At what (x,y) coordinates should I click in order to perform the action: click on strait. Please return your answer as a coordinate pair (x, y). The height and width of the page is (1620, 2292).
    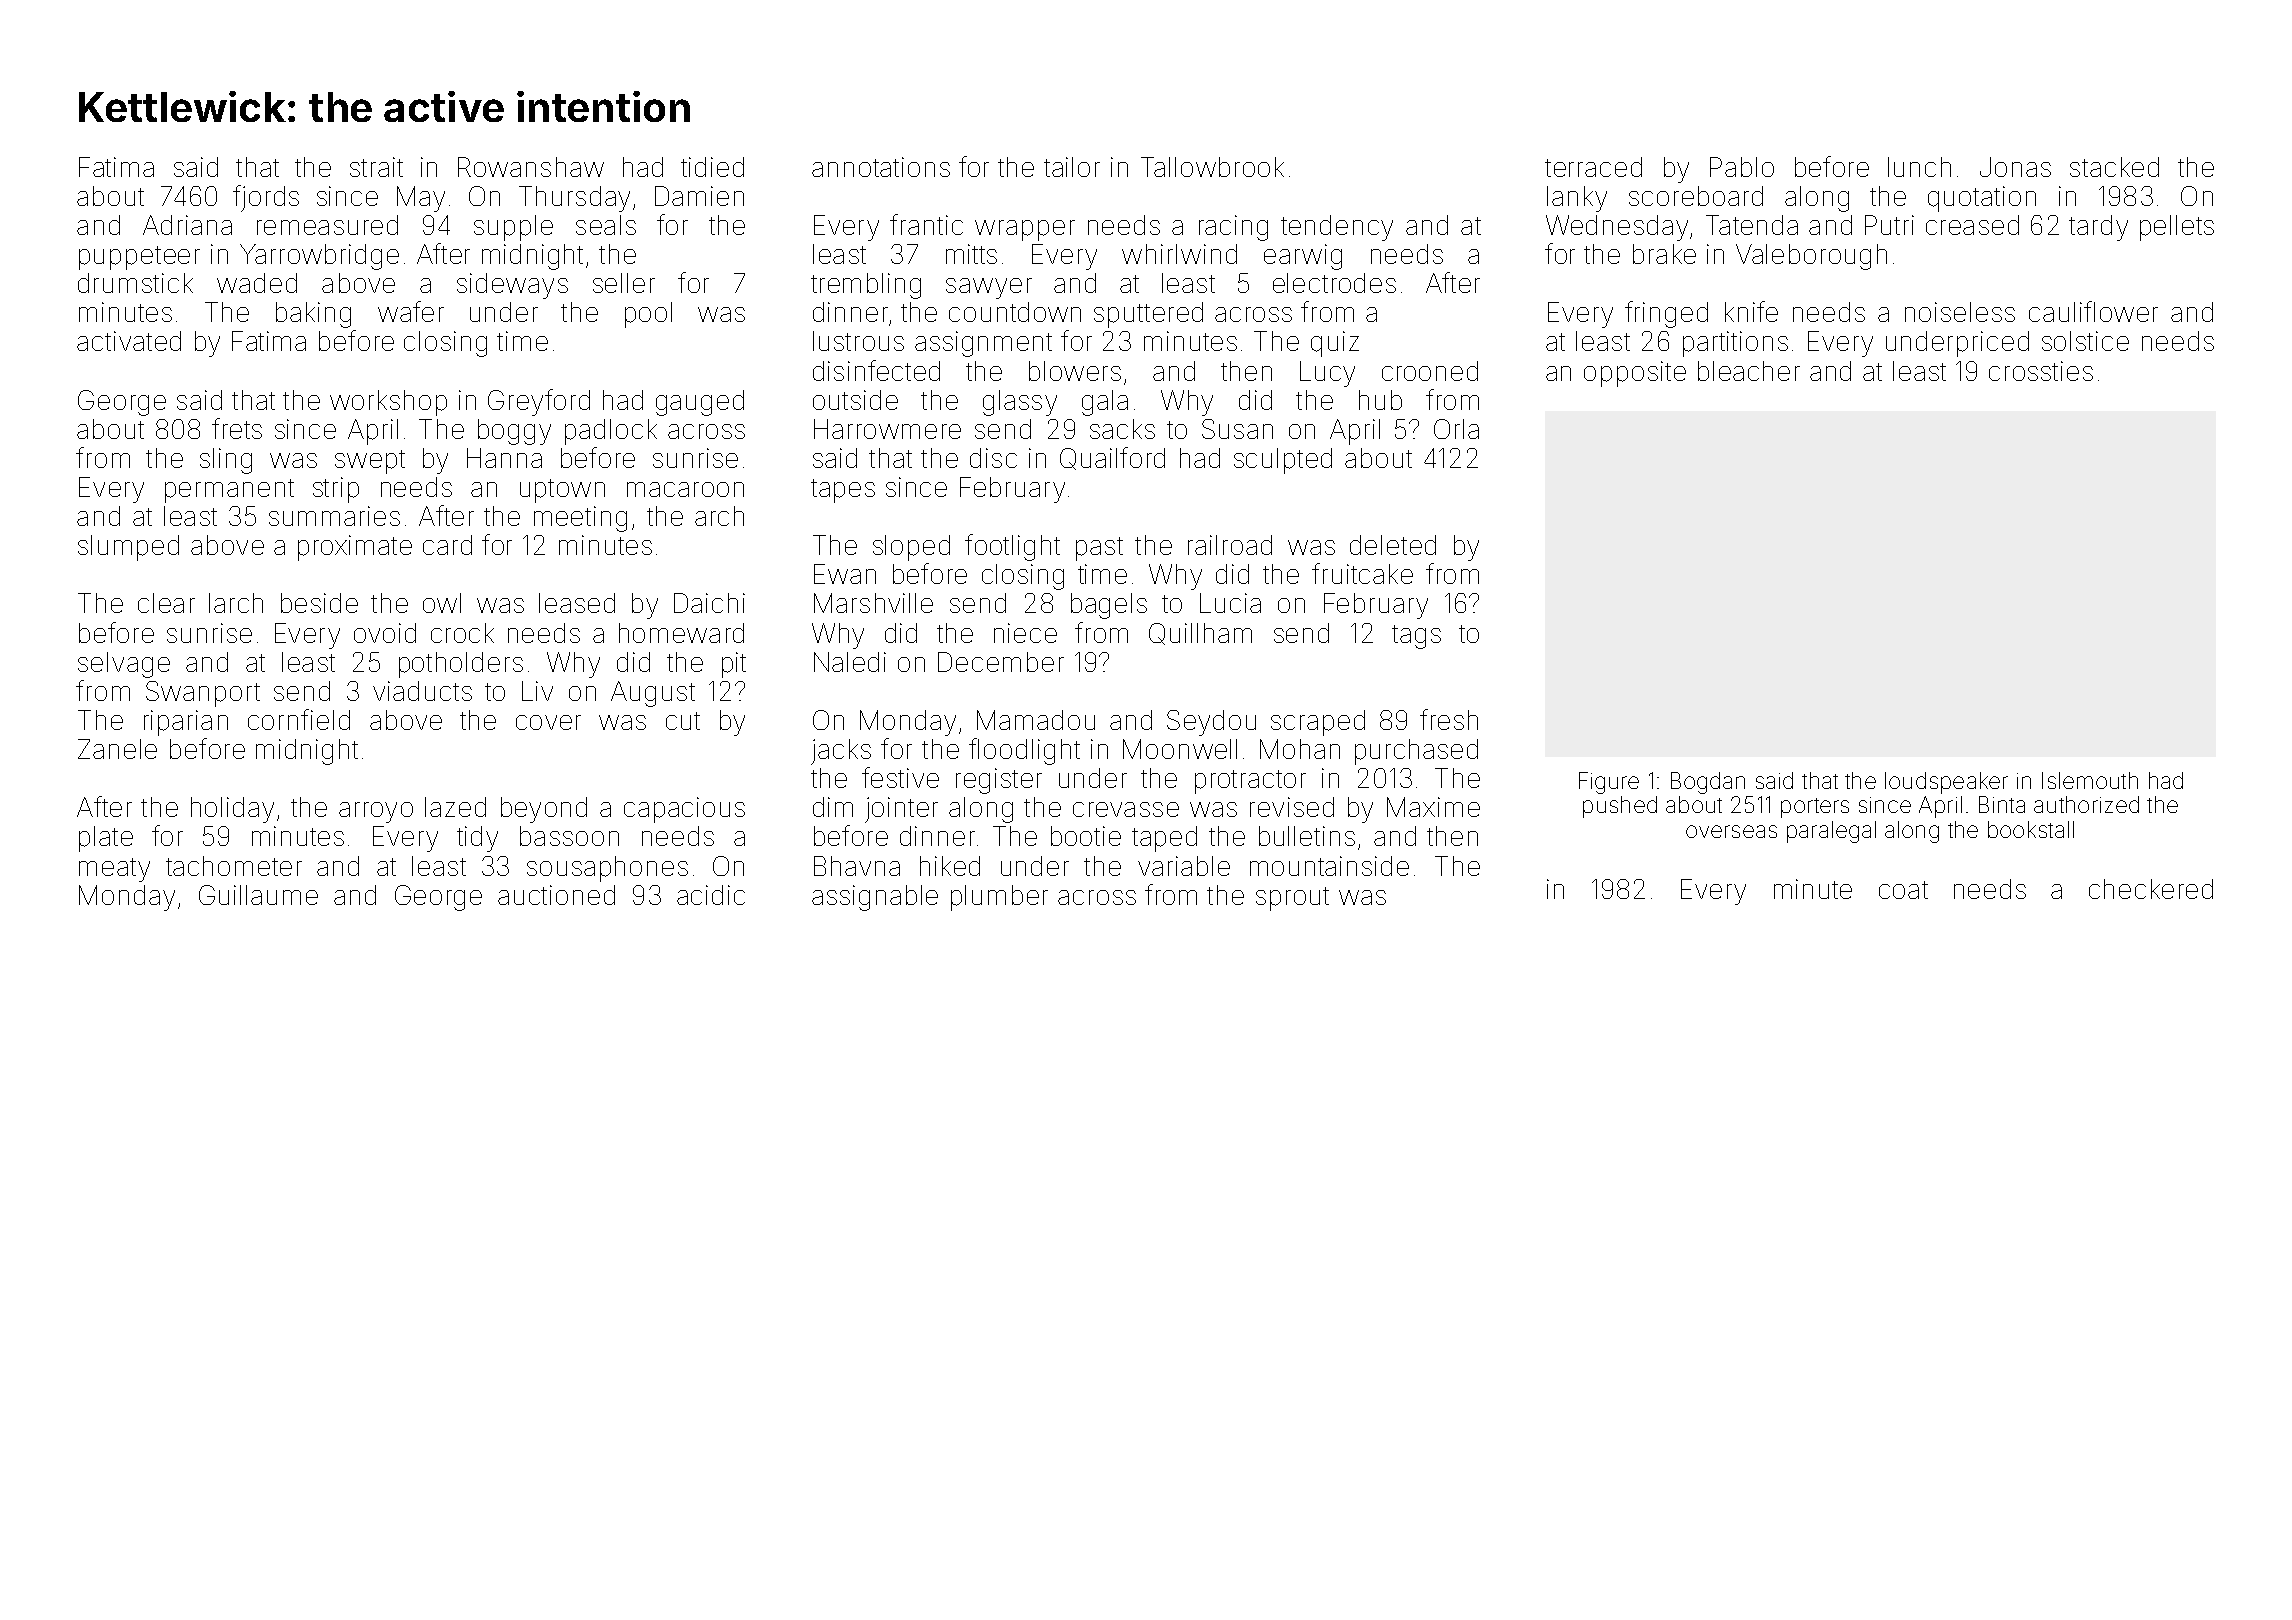
    Looking at the image, I should click on (376, 167).
